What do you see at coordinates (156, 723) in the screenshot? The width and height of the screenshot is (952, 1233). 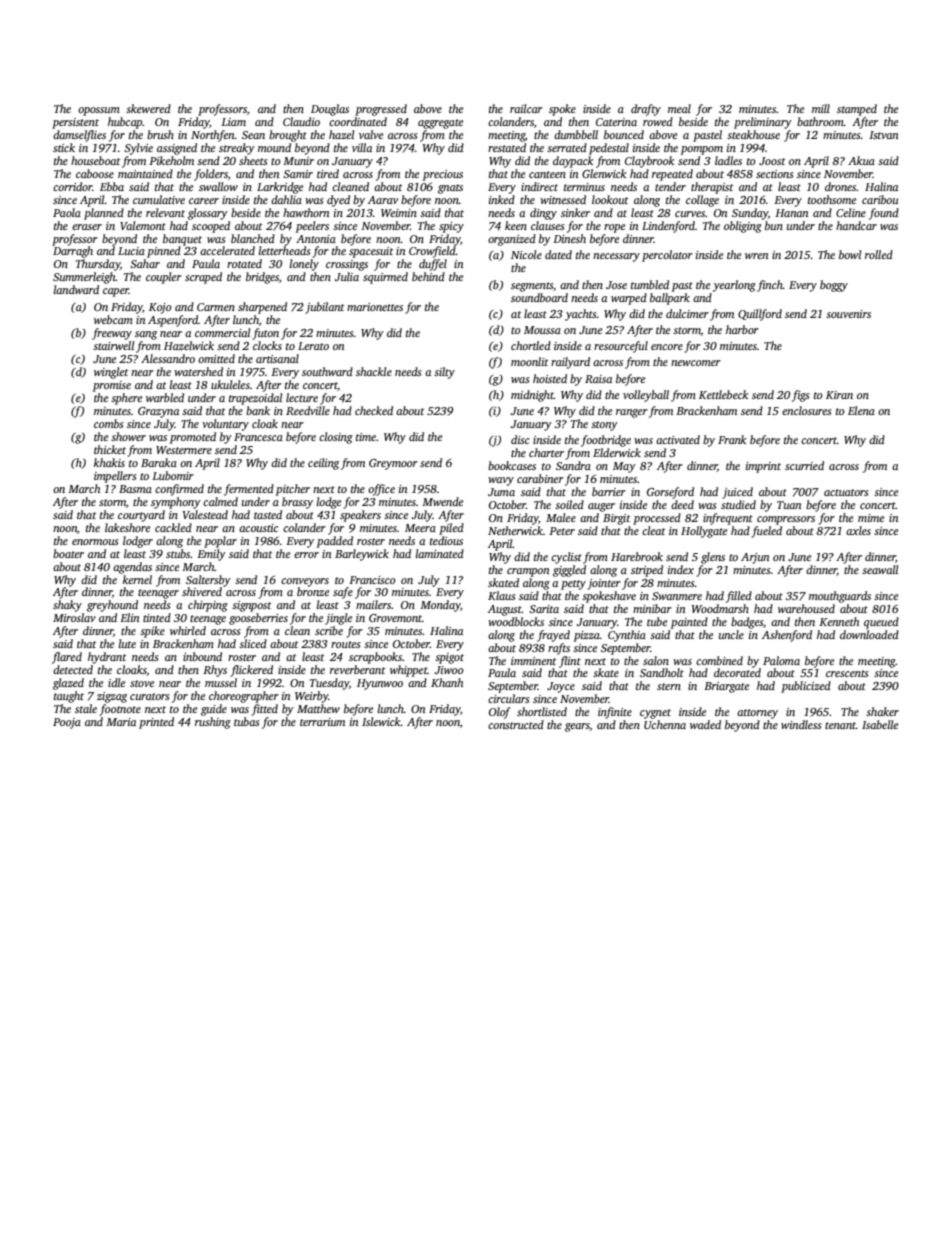 I see `printed` at bounding box center [156, 723].
